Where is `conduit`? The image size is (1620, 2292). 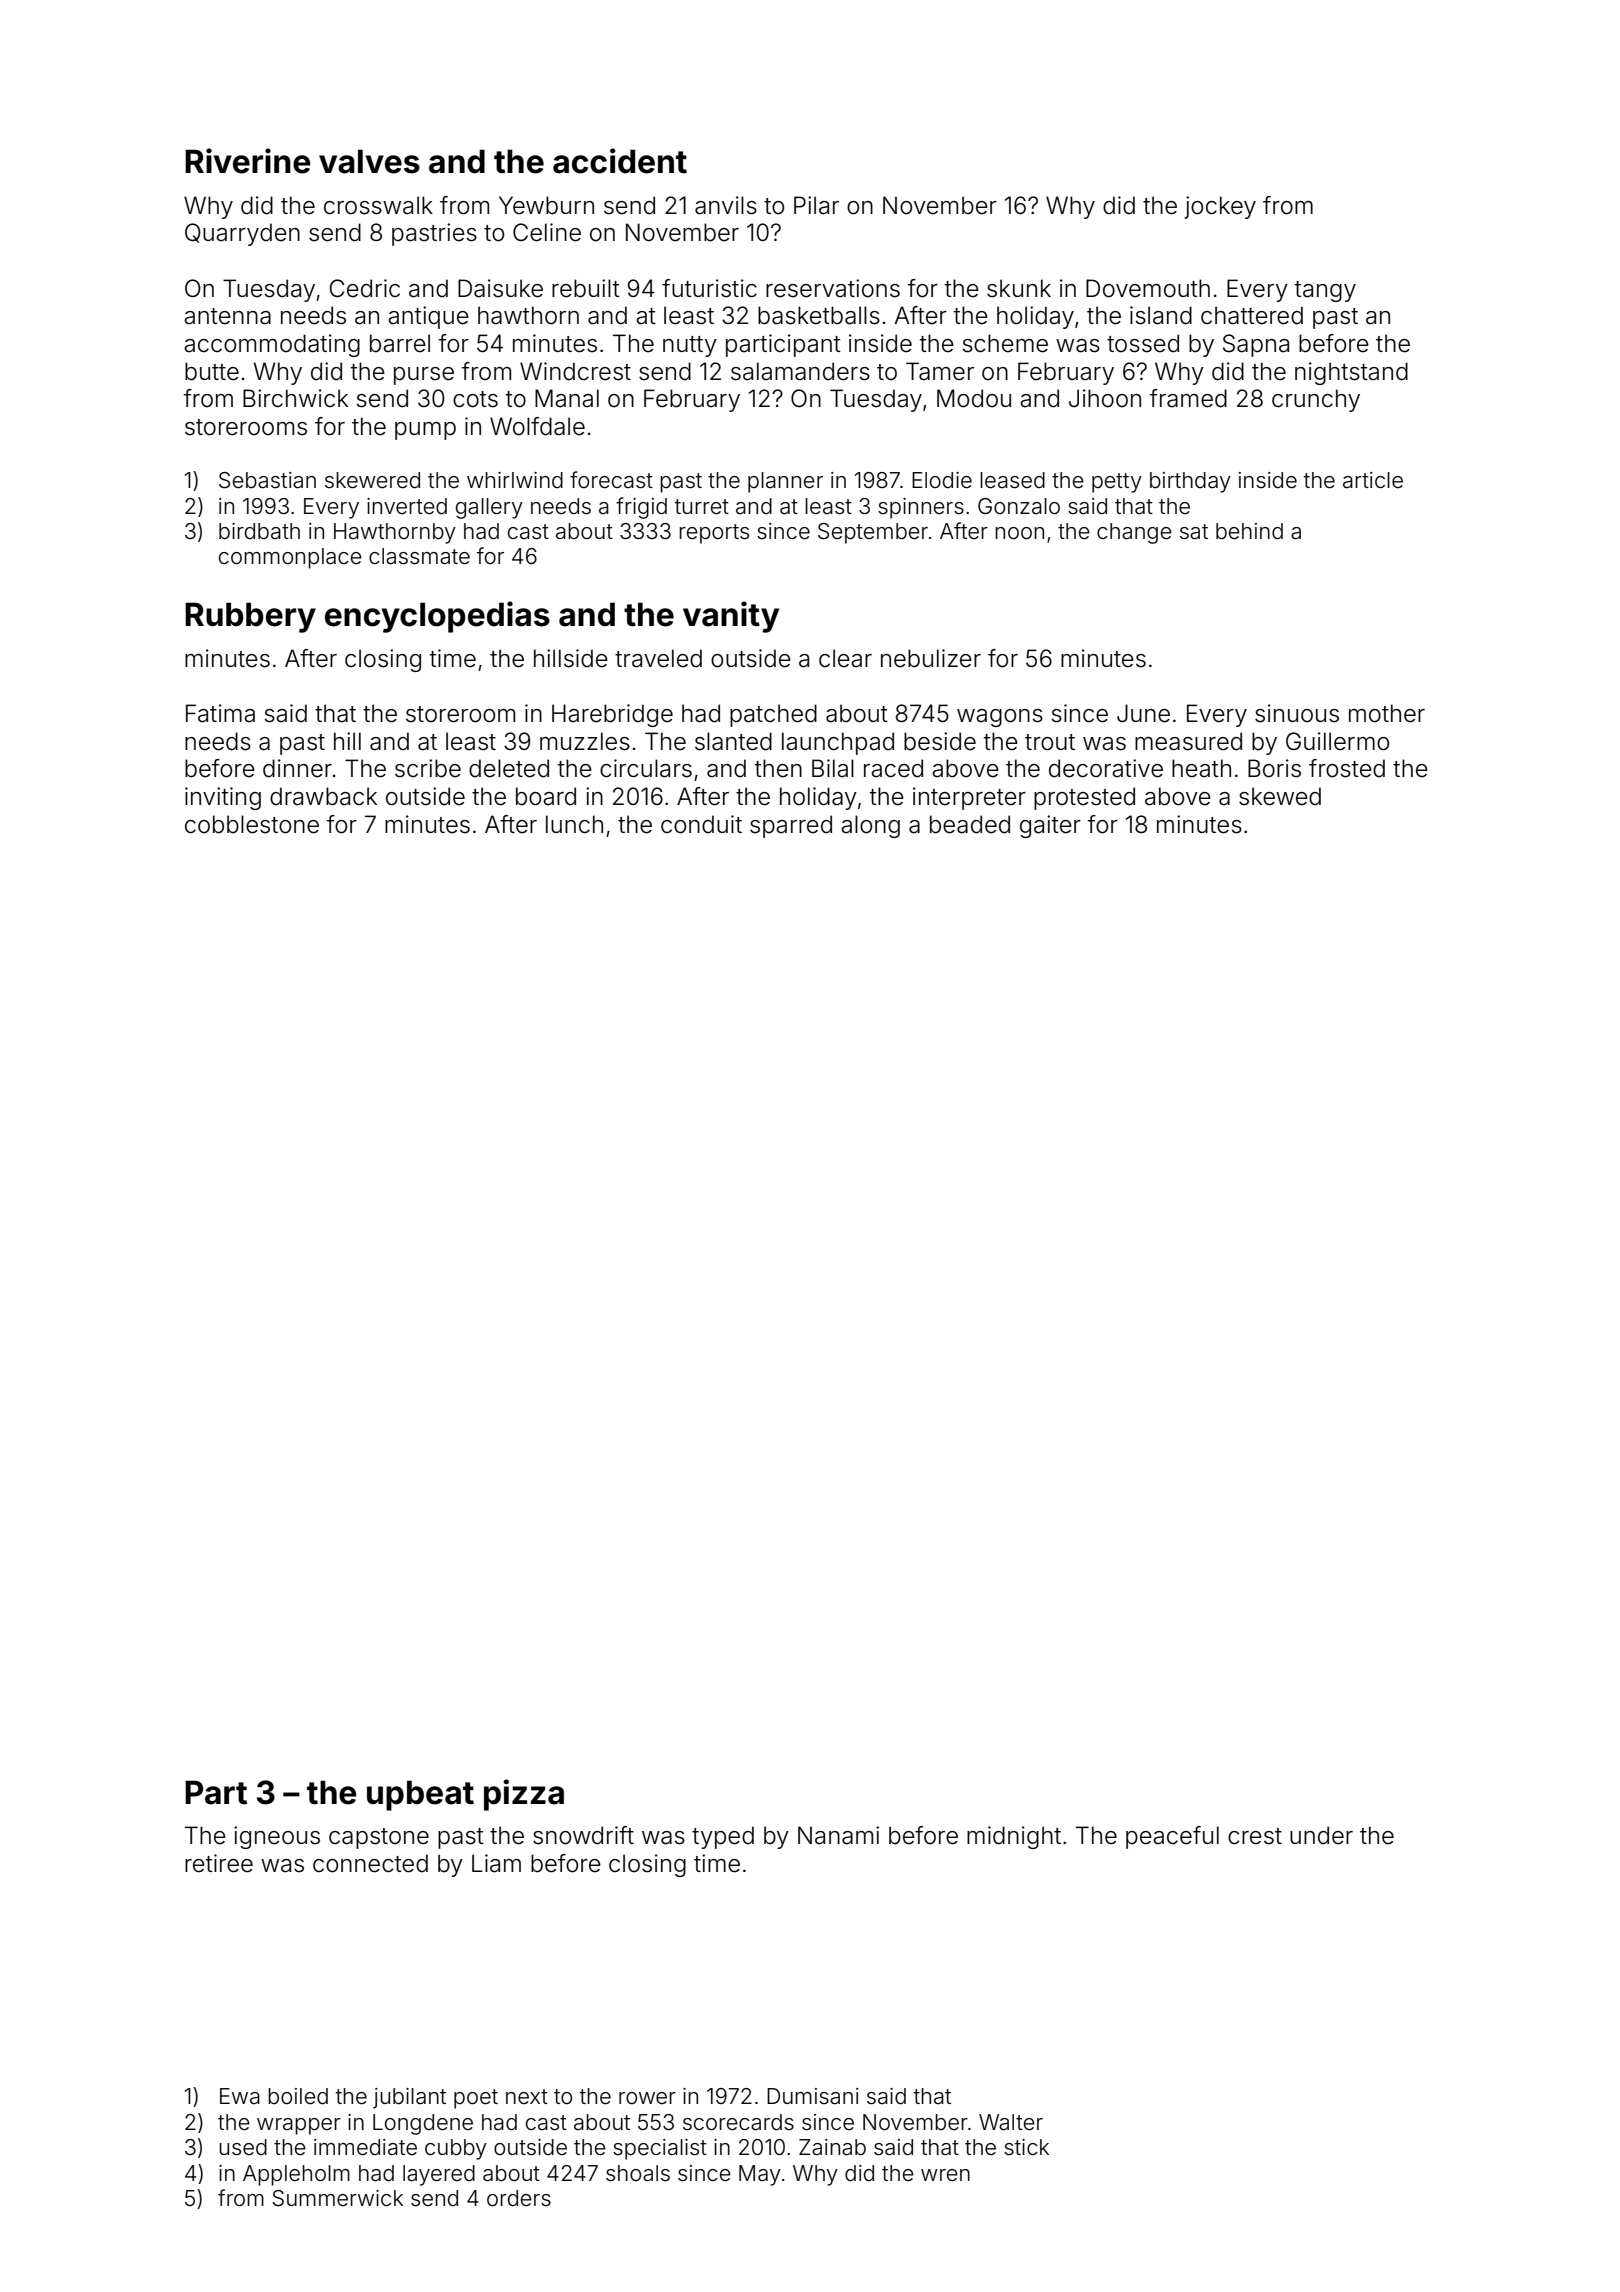 conduit is located at coordinates (701, 824).
